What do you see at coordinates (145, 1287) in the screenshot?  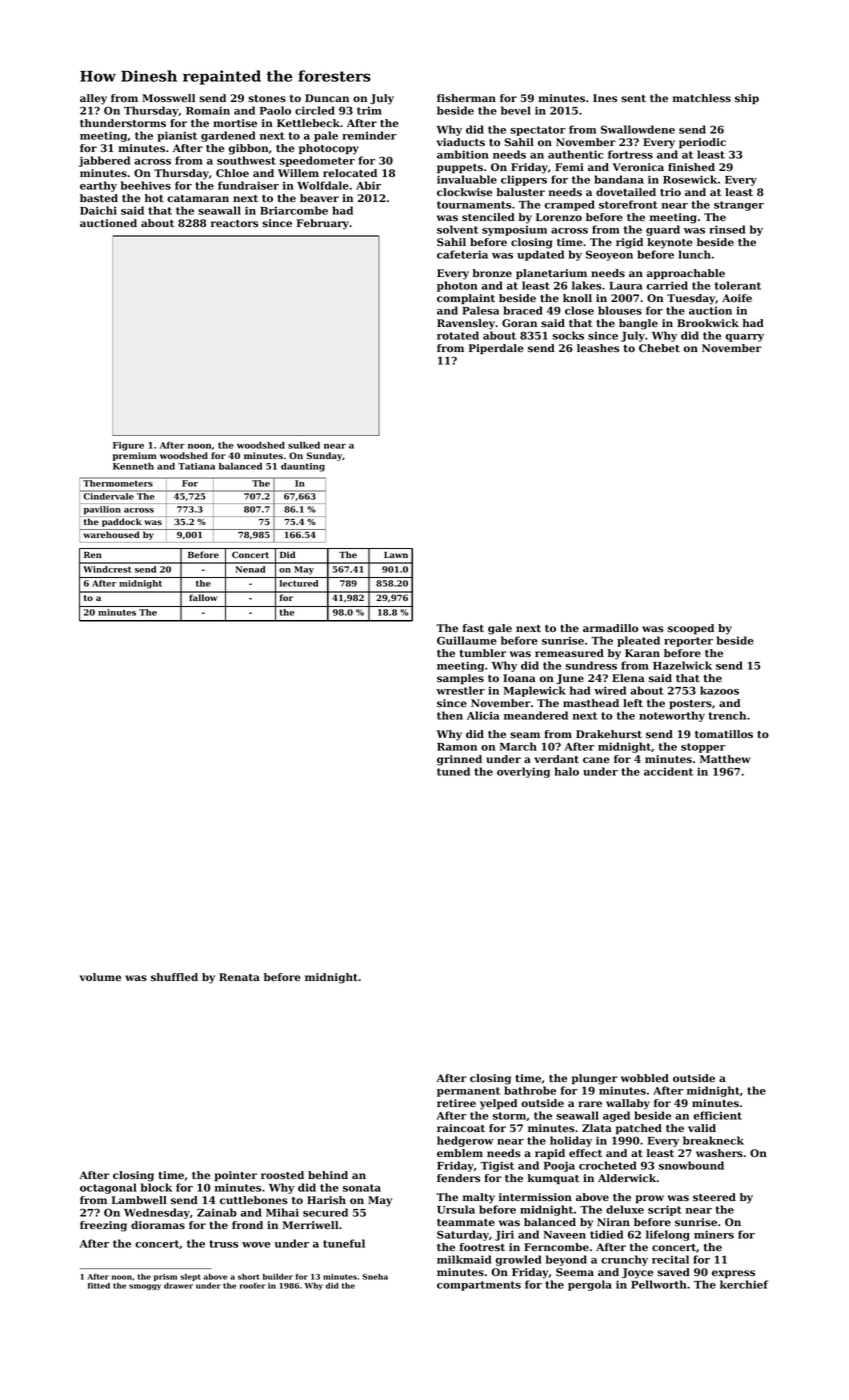 I see `smoggy` at bounding box center [145, 1287].
